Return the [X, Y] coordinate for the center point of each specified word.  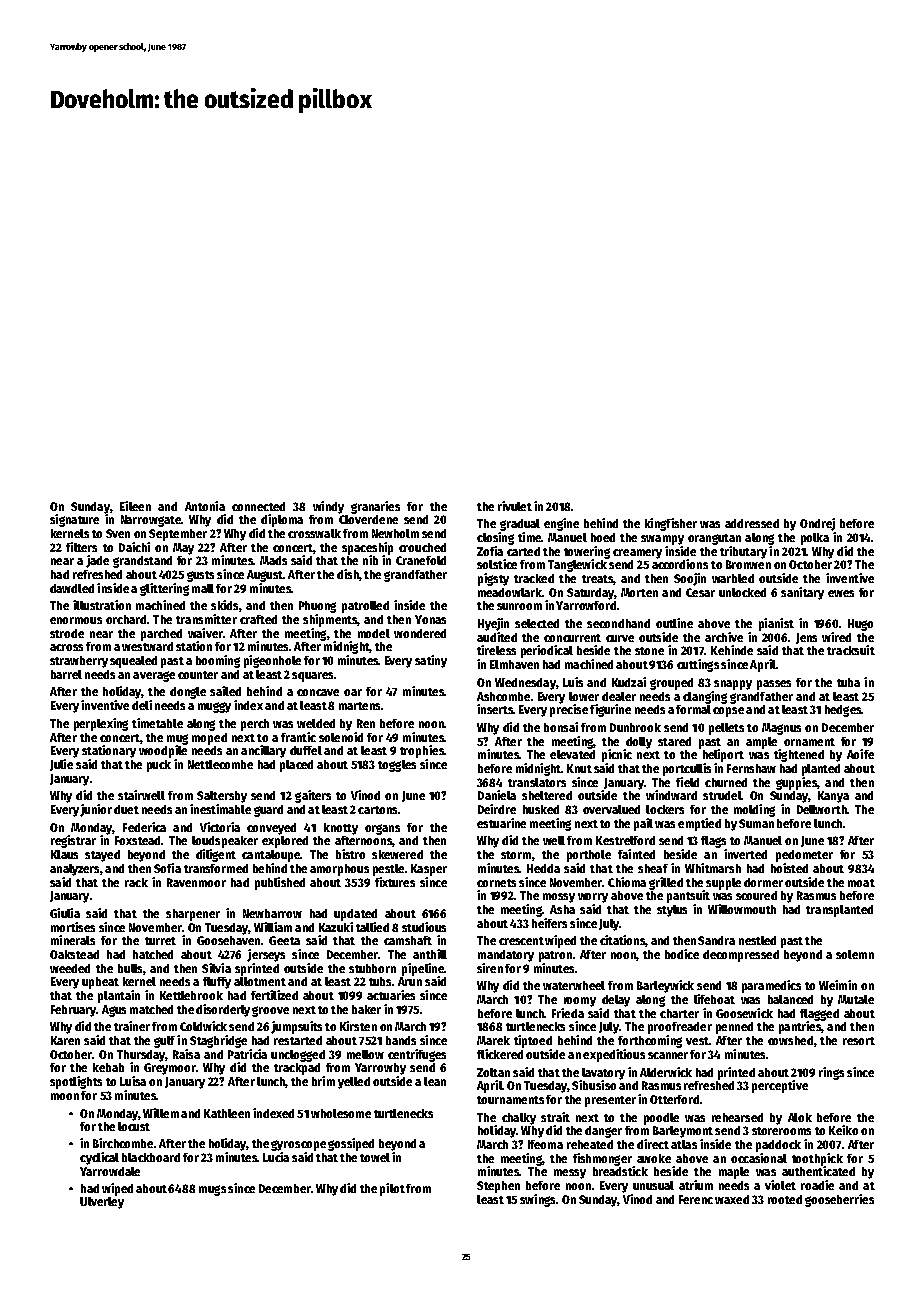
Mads [273, 560]
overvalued [611, 809]
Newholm [395, 533]
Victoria [220, 827]
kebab [108, 1067]
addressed [752, 523]
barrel [66, 674]
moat [861, 883]
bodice [682, 954]
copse [728, 712]
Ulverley [102, 1203]
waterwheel [574, 985]
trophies [422, 751]
